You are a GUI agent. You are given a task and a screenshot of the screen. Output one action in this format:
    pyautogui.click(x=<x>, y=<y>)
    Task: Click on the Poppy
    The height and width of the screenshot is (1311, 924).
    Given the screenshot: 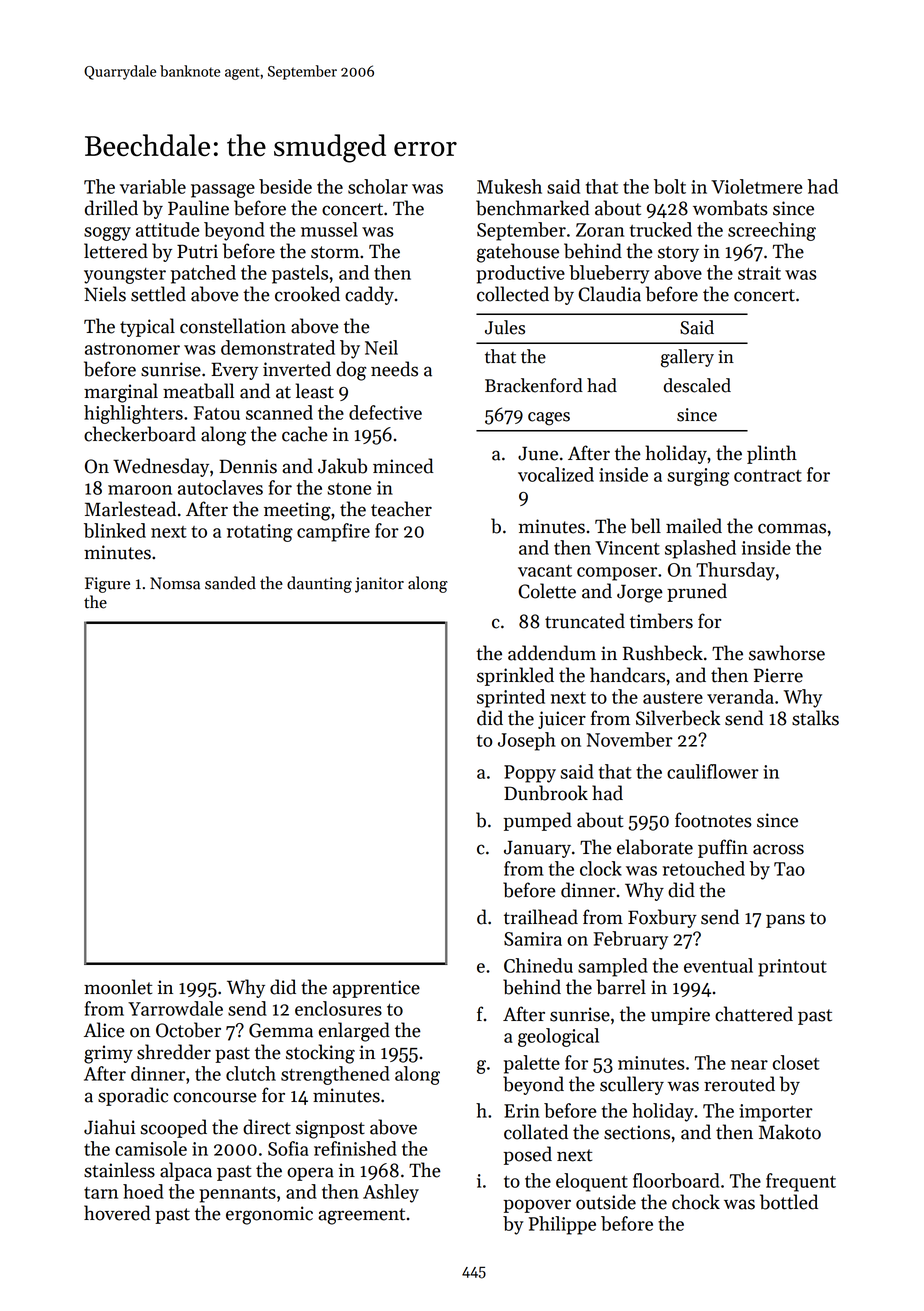 What is the action you would take?
    pyautogui.click(x=530, y=774)
